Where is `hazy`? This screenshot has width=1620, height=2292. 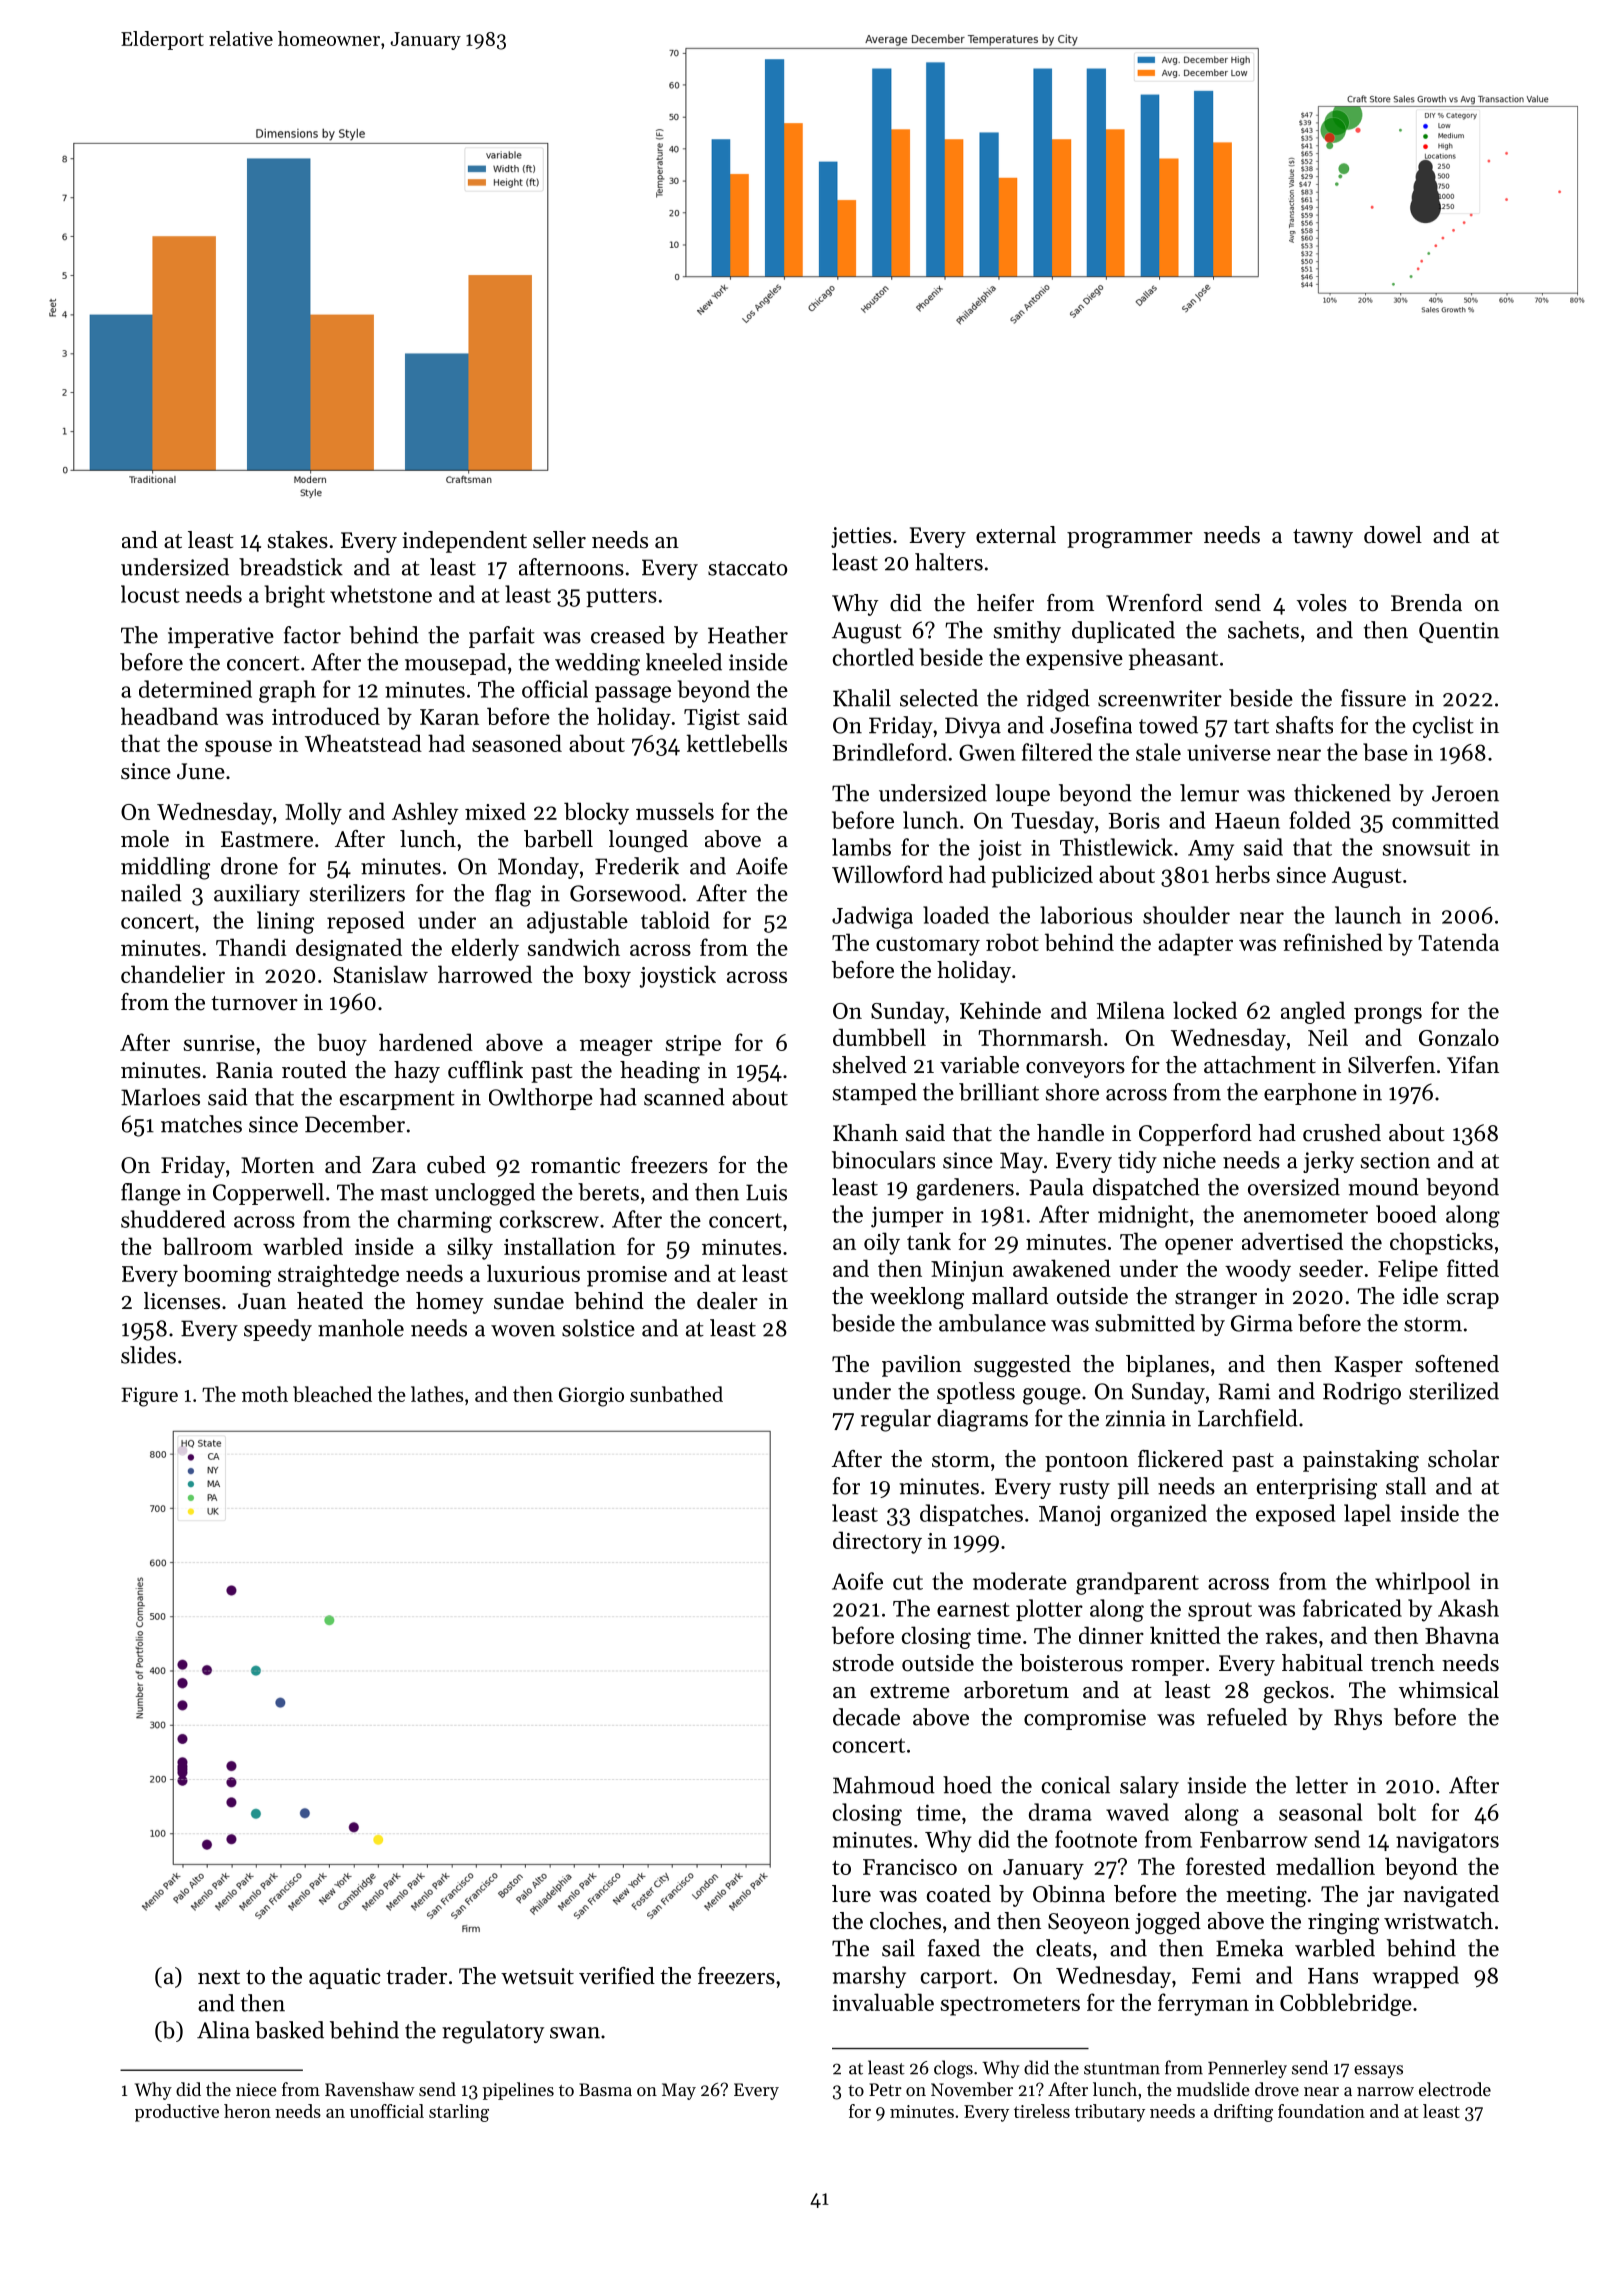
hazy is located at coordinates (417, 1072).
